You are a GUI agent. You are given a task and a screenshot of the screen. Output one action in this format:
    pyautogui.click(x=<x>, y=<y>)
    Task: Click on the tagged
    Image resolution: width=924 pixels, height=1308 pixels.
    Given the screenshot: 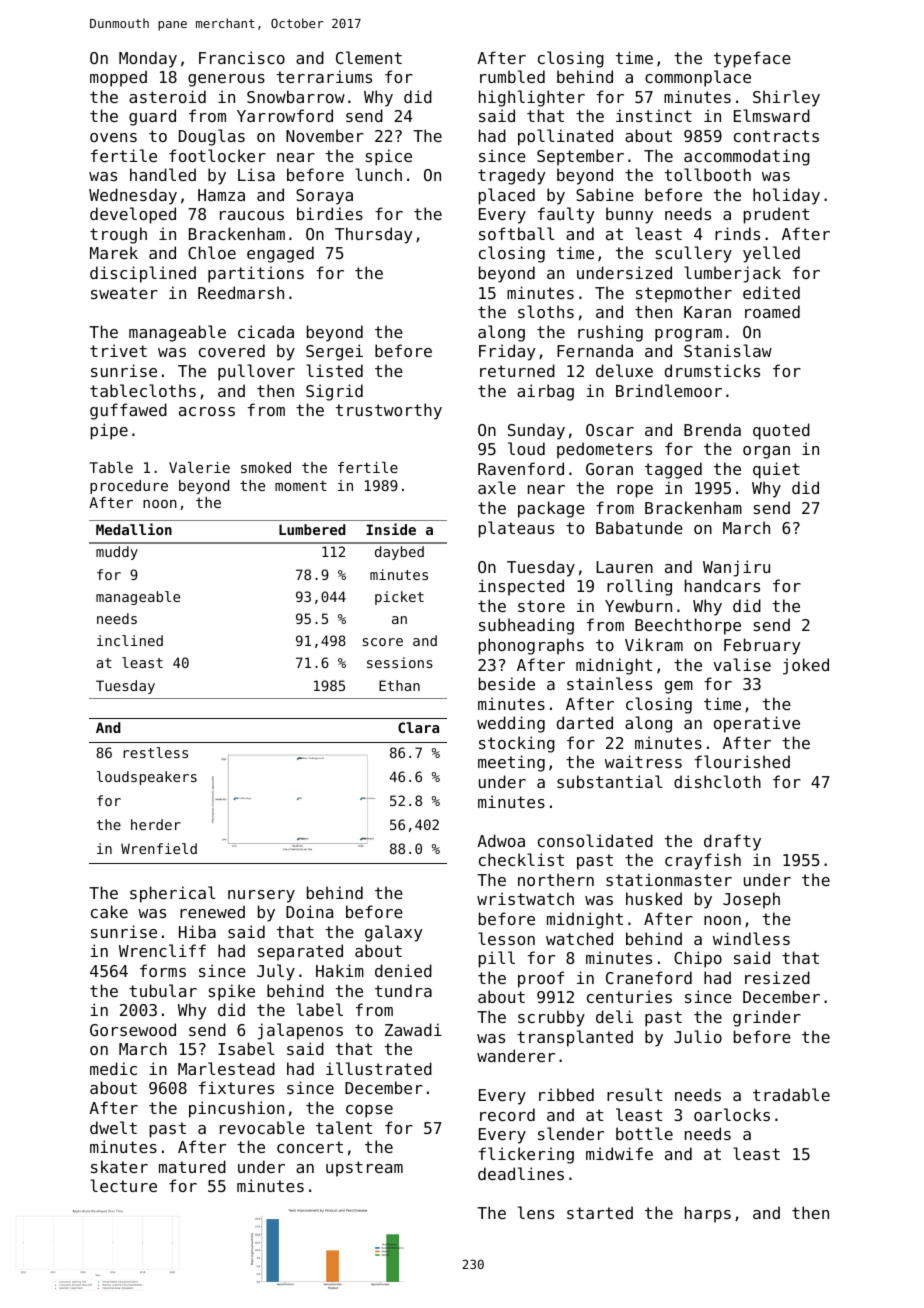 What is the action you would take?
    pyautogui.click(x=673, y=470)
